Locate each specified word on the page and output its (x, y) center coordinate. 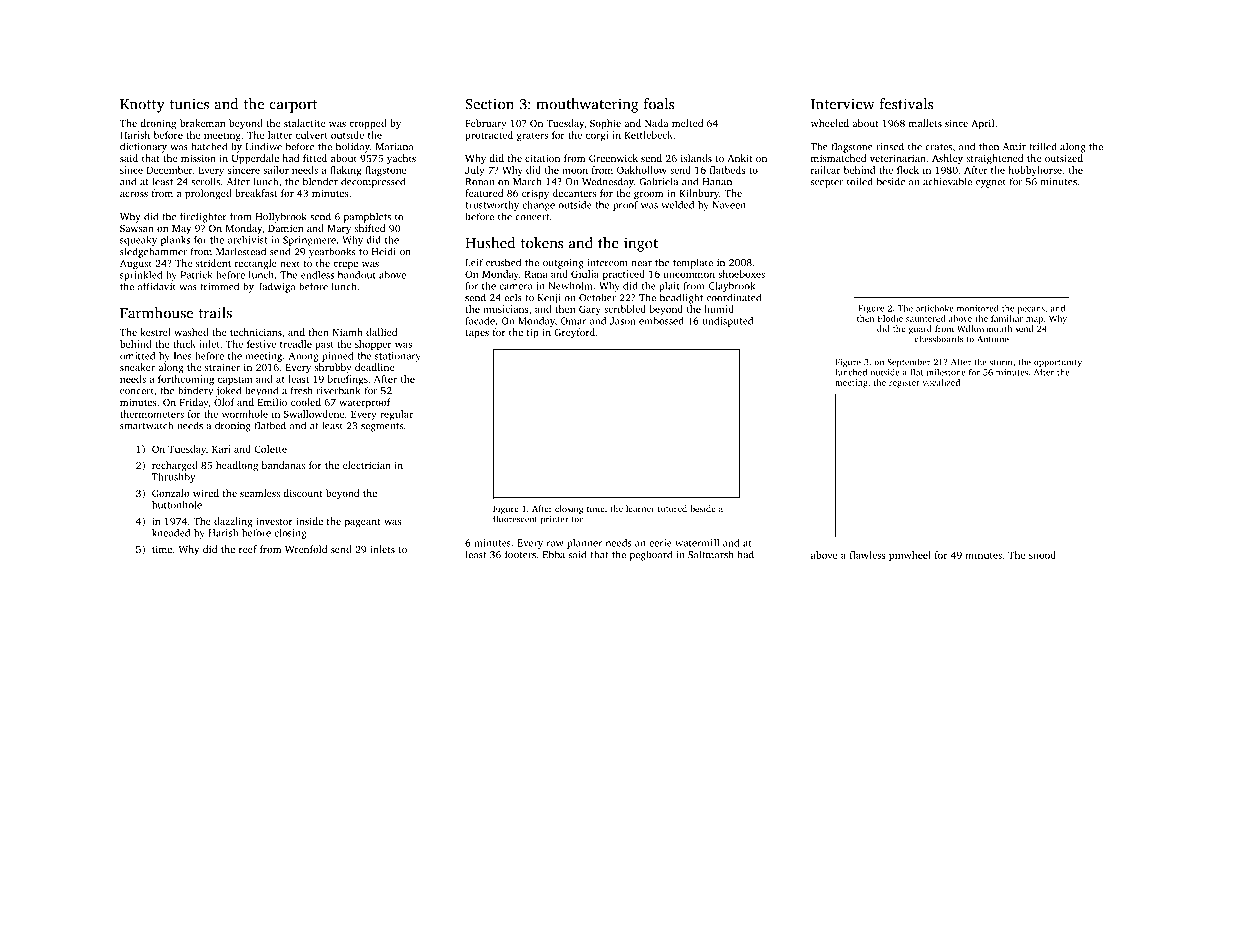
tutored (672, 508)
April (982, 124)
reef (248, 549)
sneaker (137, 367)
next (290, 264)
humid (719, 309)
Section (489, 104)
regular (396, 415)
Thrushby (173, 478)
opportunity (1058, 363)
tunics (189, 104)
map (1034, 320)
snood (1042, 555)
